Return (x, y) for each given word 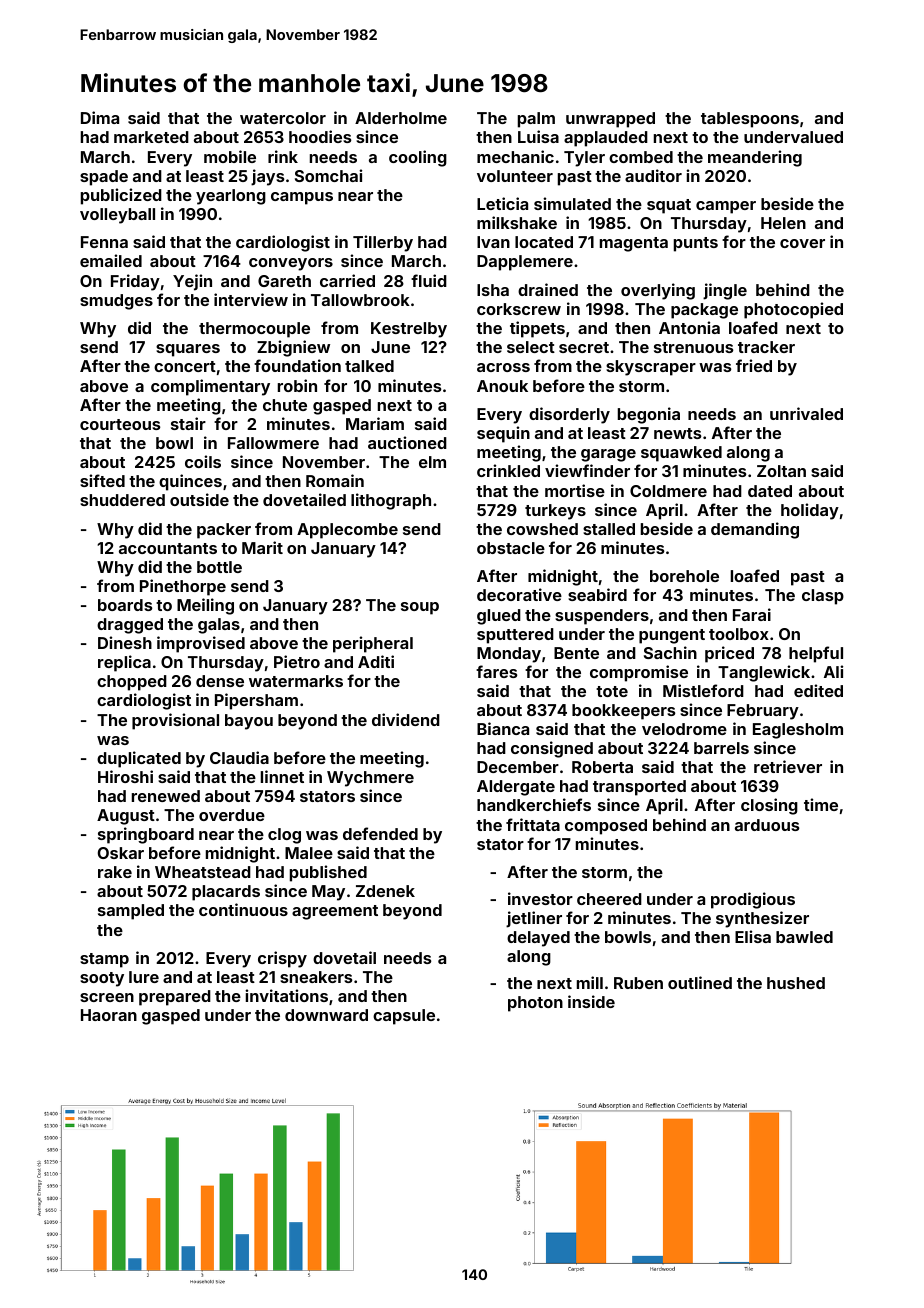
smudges (116, 302)
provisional (175, 721)
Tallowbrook (360, 300)
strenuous (693, 347)
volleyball (117, 216)
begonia (649, 415)
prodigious (753, 900)
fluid (429, 280)
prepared (175, 998)
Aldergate (516, 788)
